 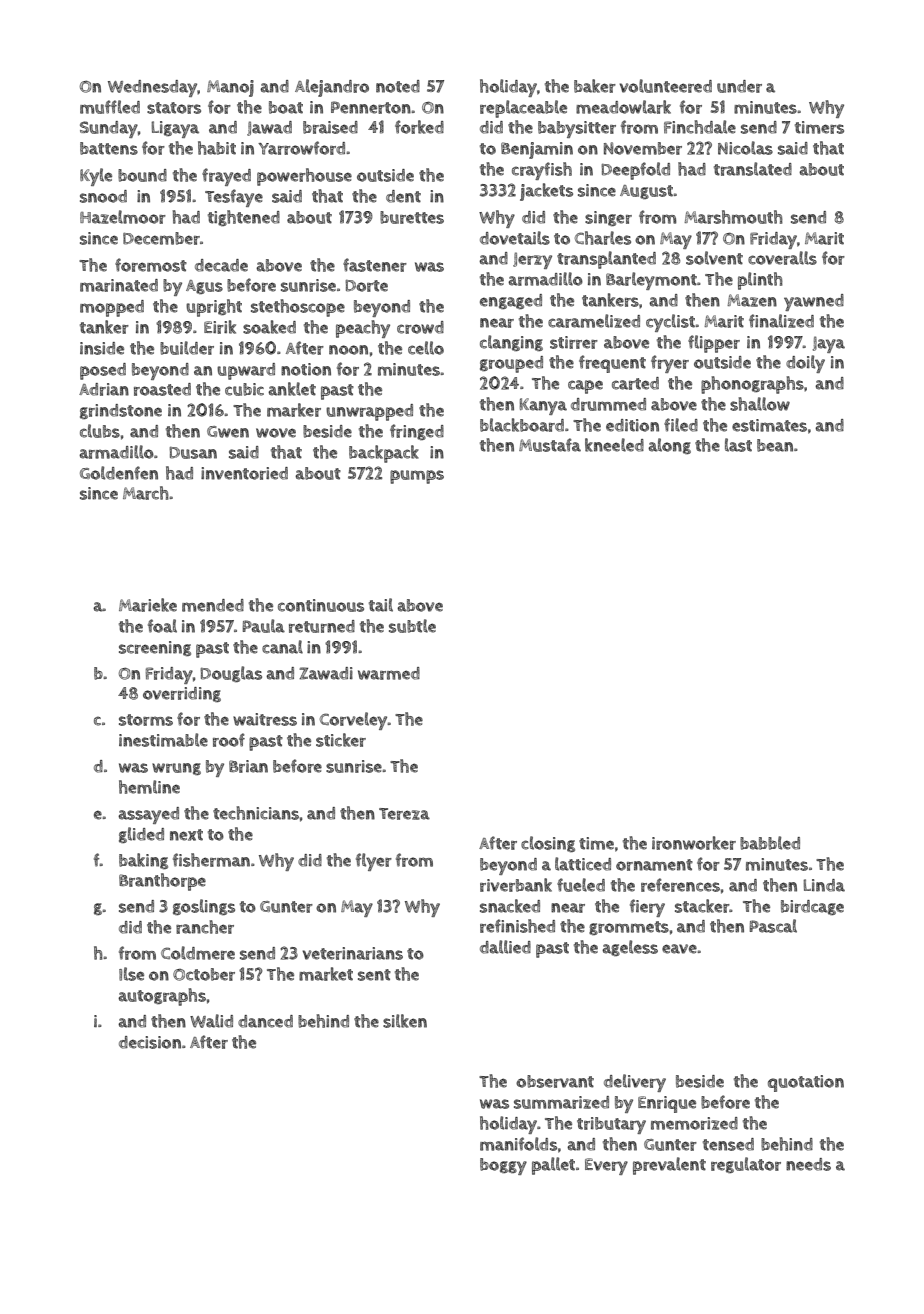 What do you see at coordinates (824, 885) in the screenshot?
I see `Linda` at bounding box center [824, 885].
